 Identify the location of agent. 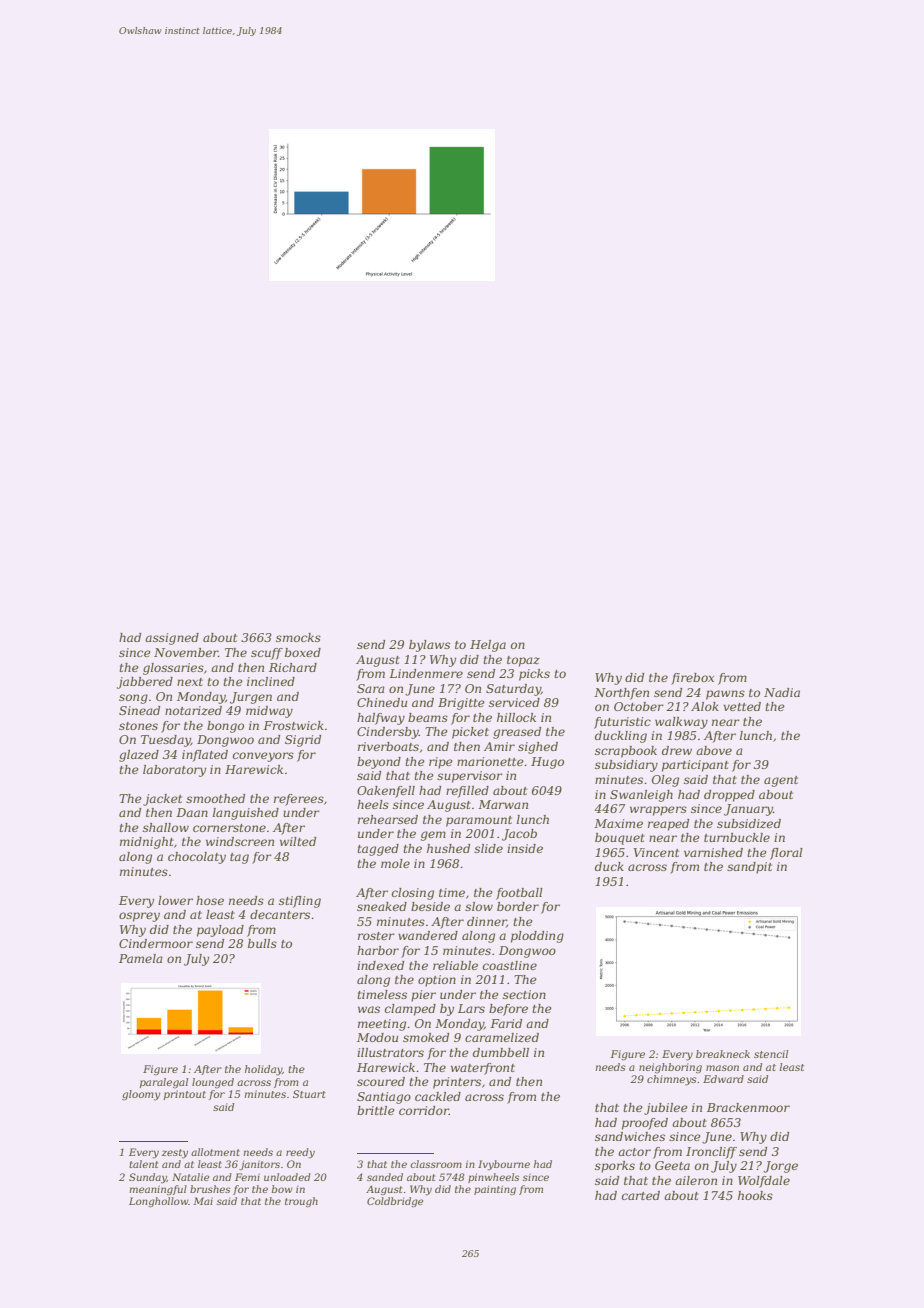
(781, 781).
